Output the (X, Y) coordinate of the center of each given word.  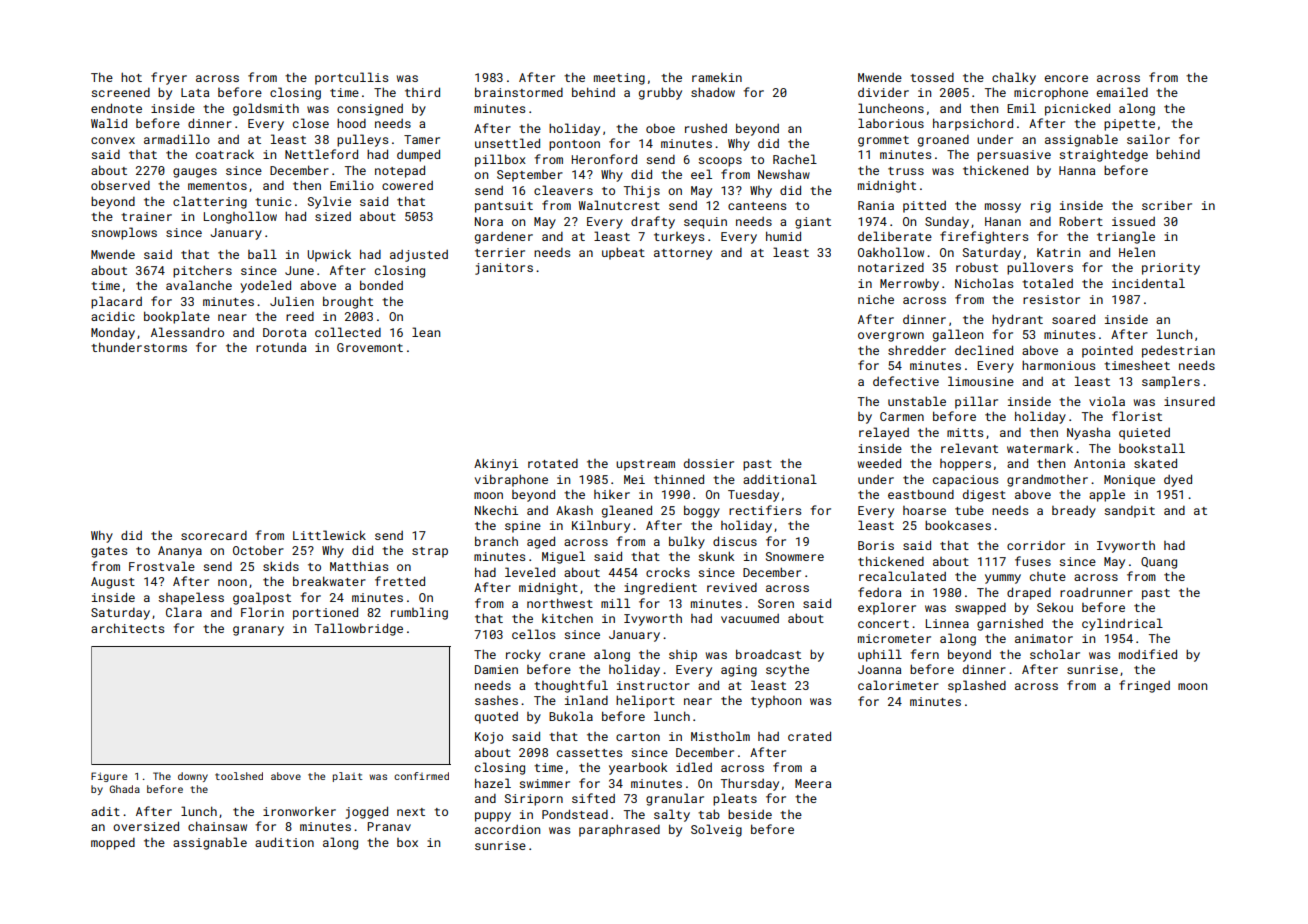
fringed (1144, 686)
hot (131, 77)
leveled (530, 572)
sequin (705, 223)
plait (348, 777)
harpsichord (973, 124)
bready (1074, 512)
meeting (619, 79)
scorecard (214, 535)
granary (258, 631)
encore (1066, 78)
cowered (407, 185)
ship (683, 656)
